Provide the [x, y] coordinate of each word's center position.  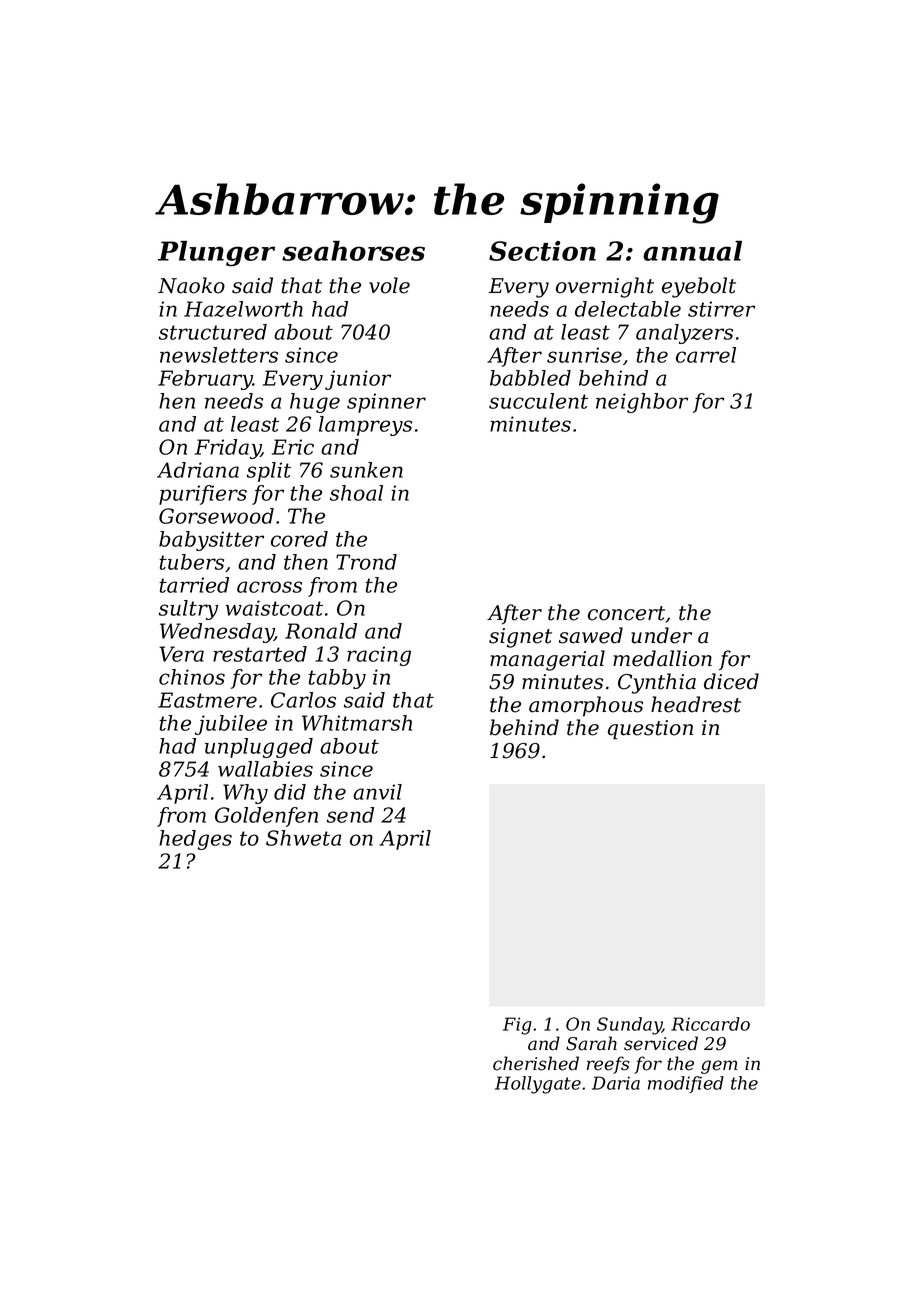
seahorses [353, 251]
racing [379, 656]
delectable [628, 309]
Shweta [303, 838]
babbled [530, 378]
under [661, 635]
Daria [616, 1083]
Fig [517, 1026]
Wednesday [217, 633]
